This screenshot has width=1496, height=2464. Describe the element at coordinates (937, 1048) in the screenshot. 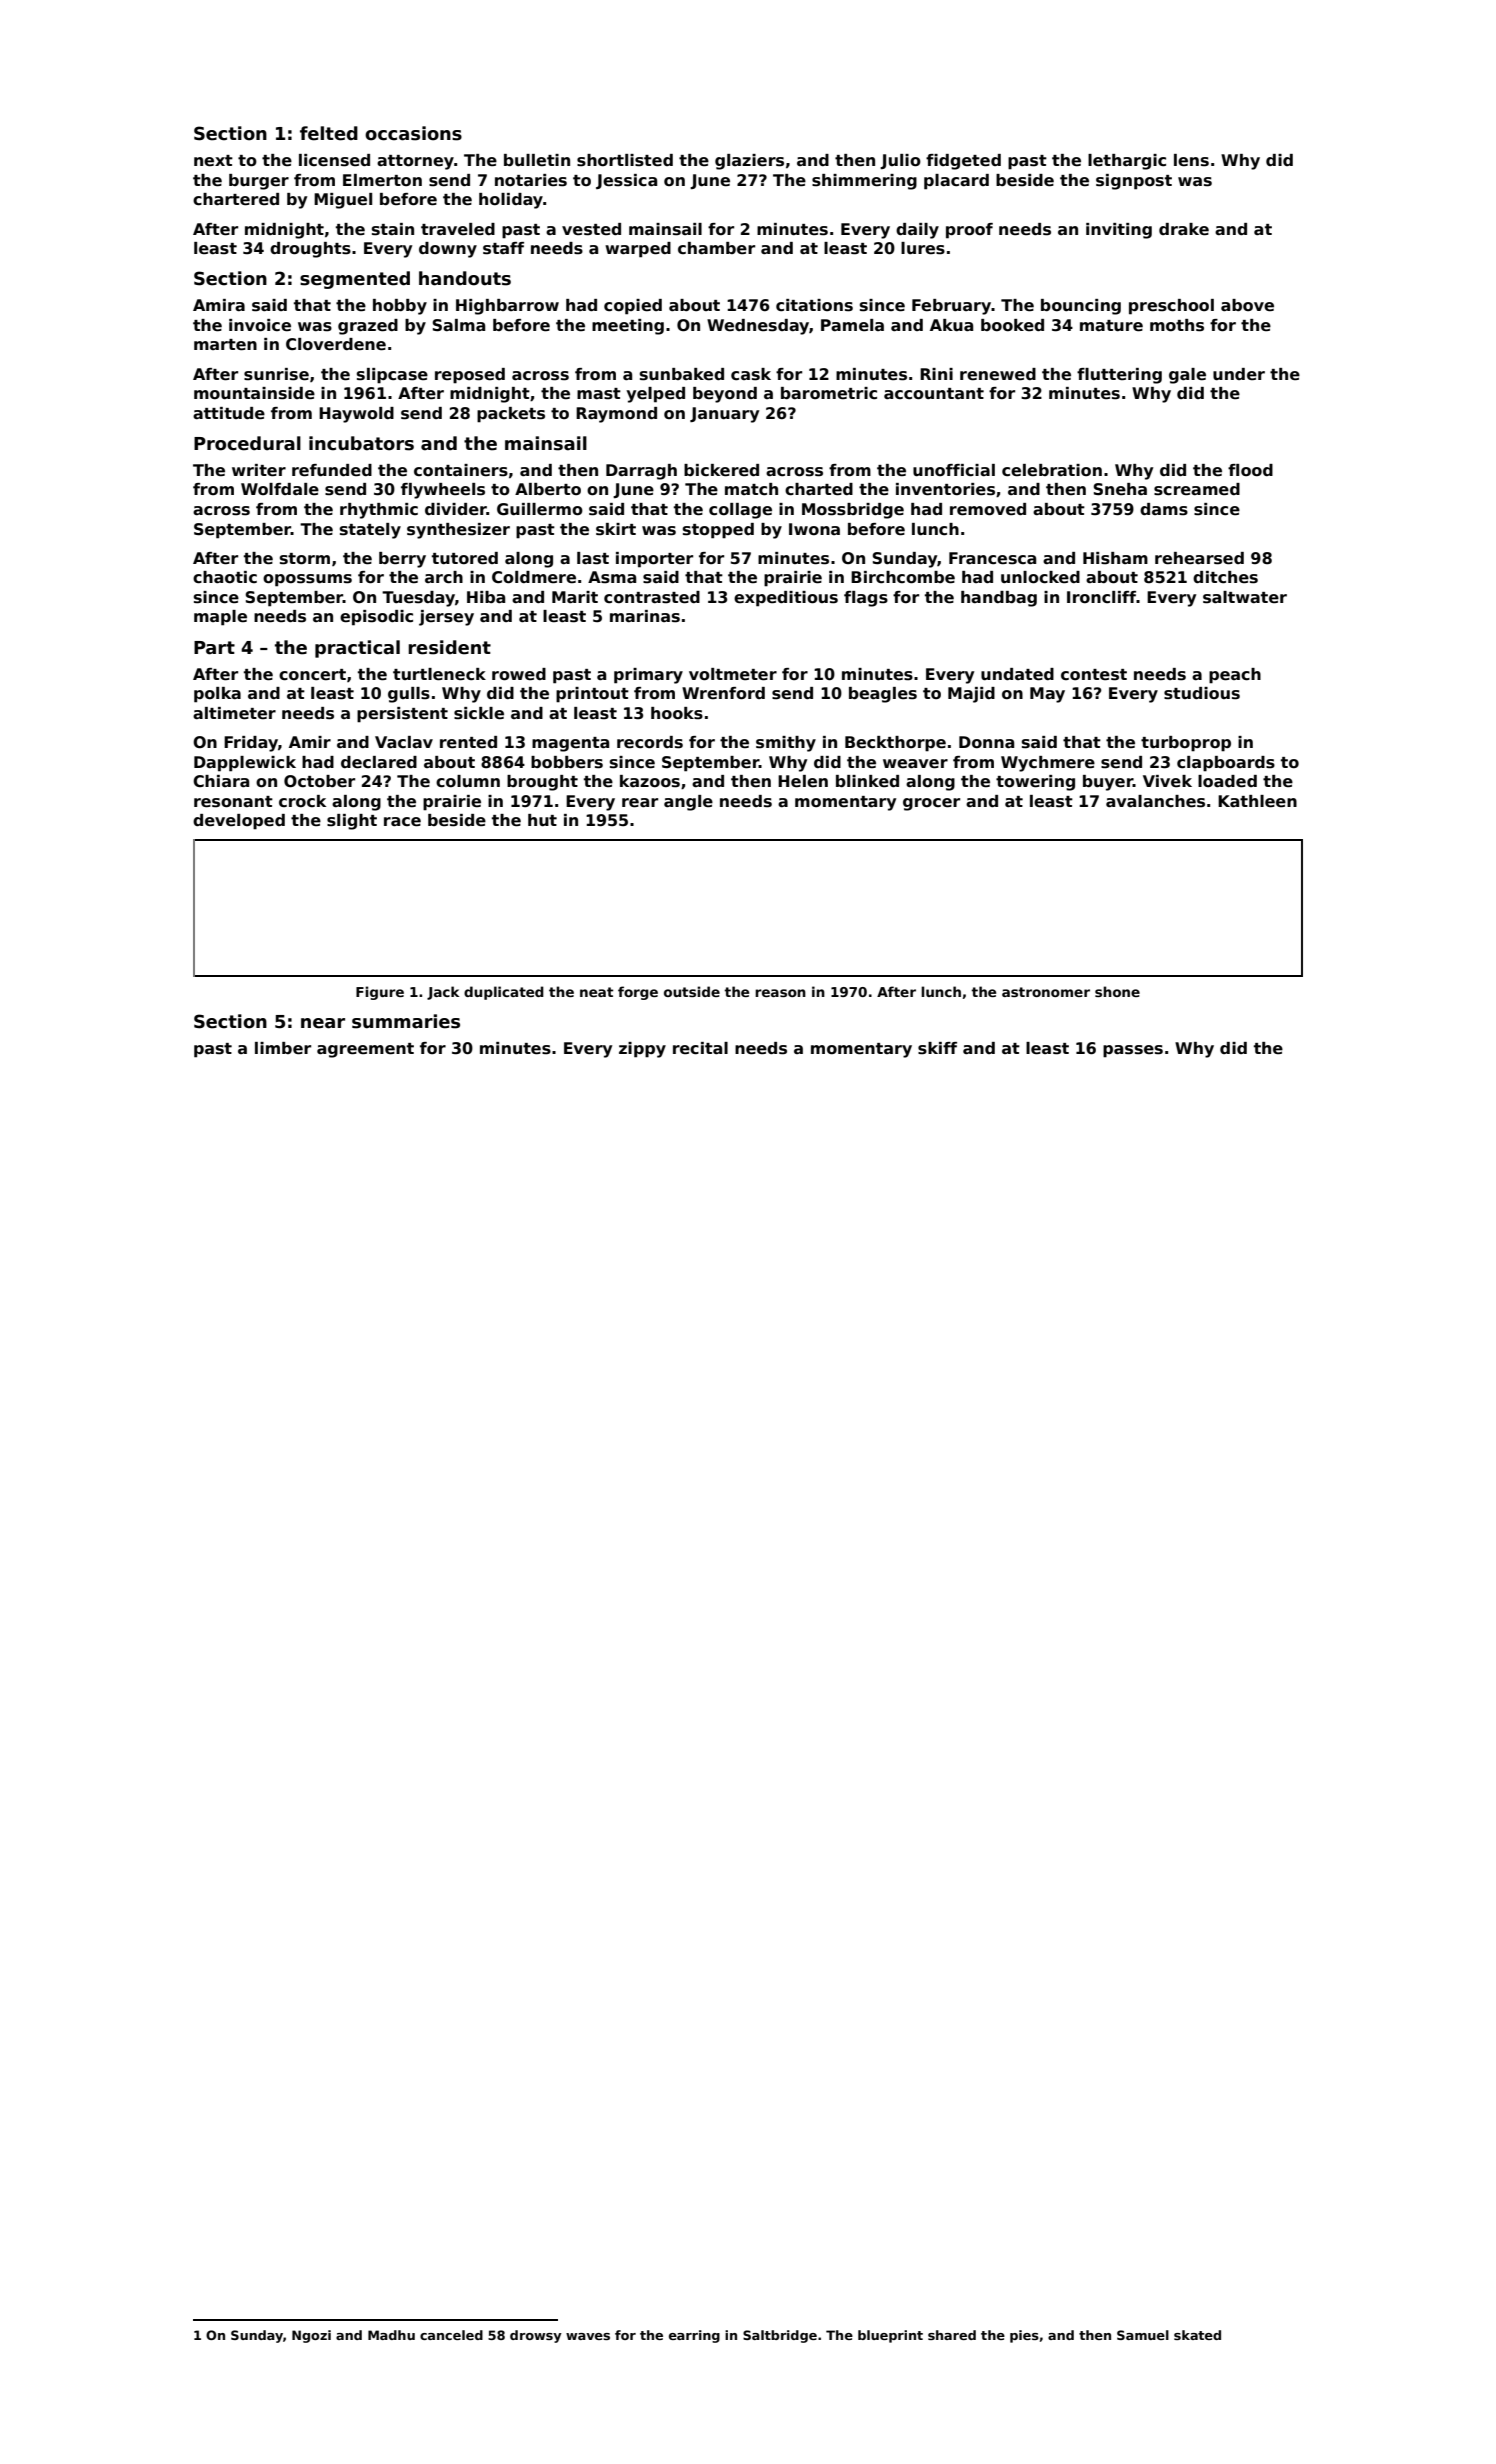

I see `skiff` at that location.
